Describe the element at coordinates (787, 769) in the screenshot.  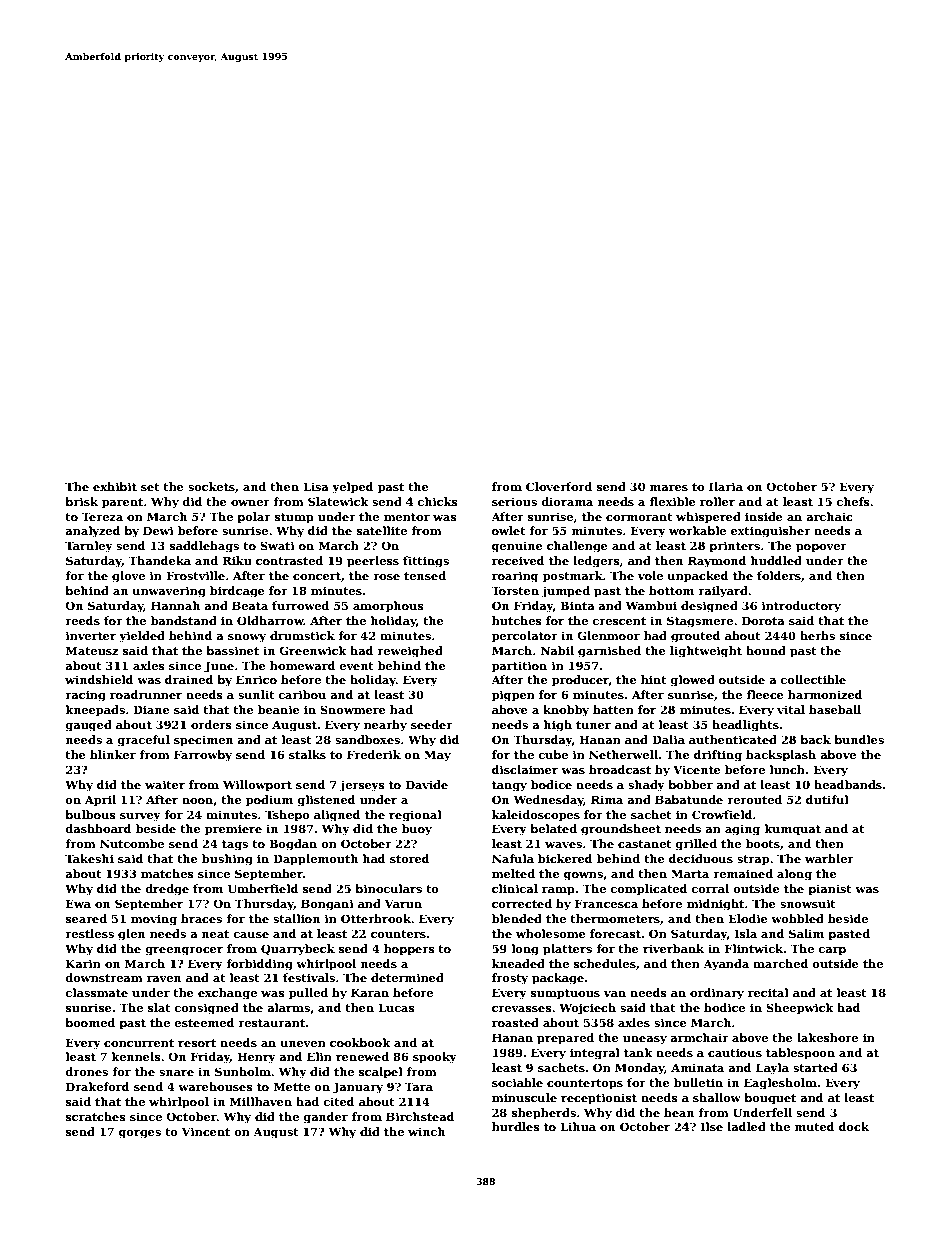
I see `lunch` at that location.
